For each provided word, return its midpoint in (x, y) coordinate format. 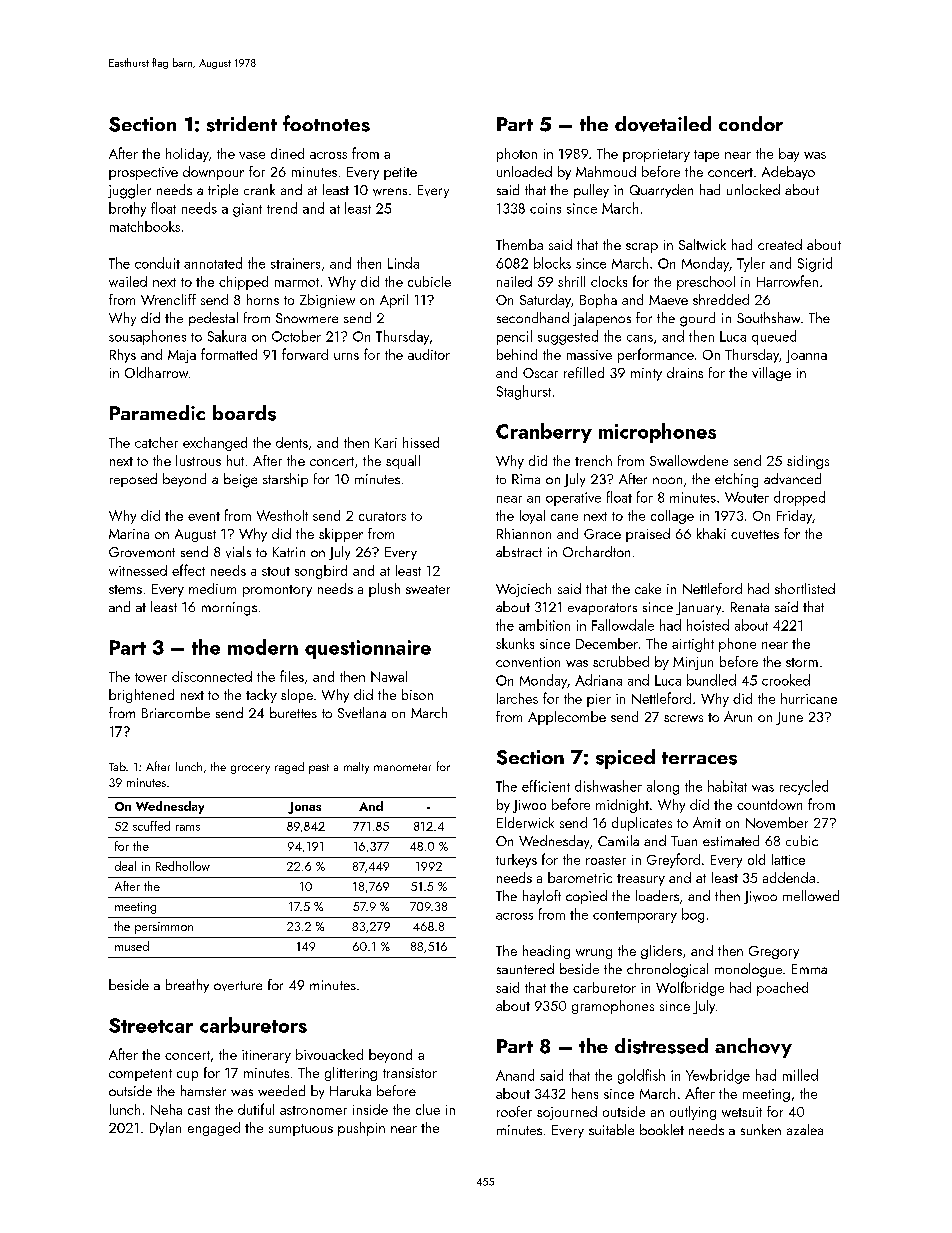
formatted (229, 354)
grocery (250, 769)
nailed (514, 281)
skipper (341, 535)
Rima (526, 479)
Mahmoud (606, 171)
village (771, 374)
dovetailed (663, 124)
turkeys (516, 861)
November (777, 822)
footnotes (326, 123)
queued (774, 337)
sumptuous (301, 1130)
